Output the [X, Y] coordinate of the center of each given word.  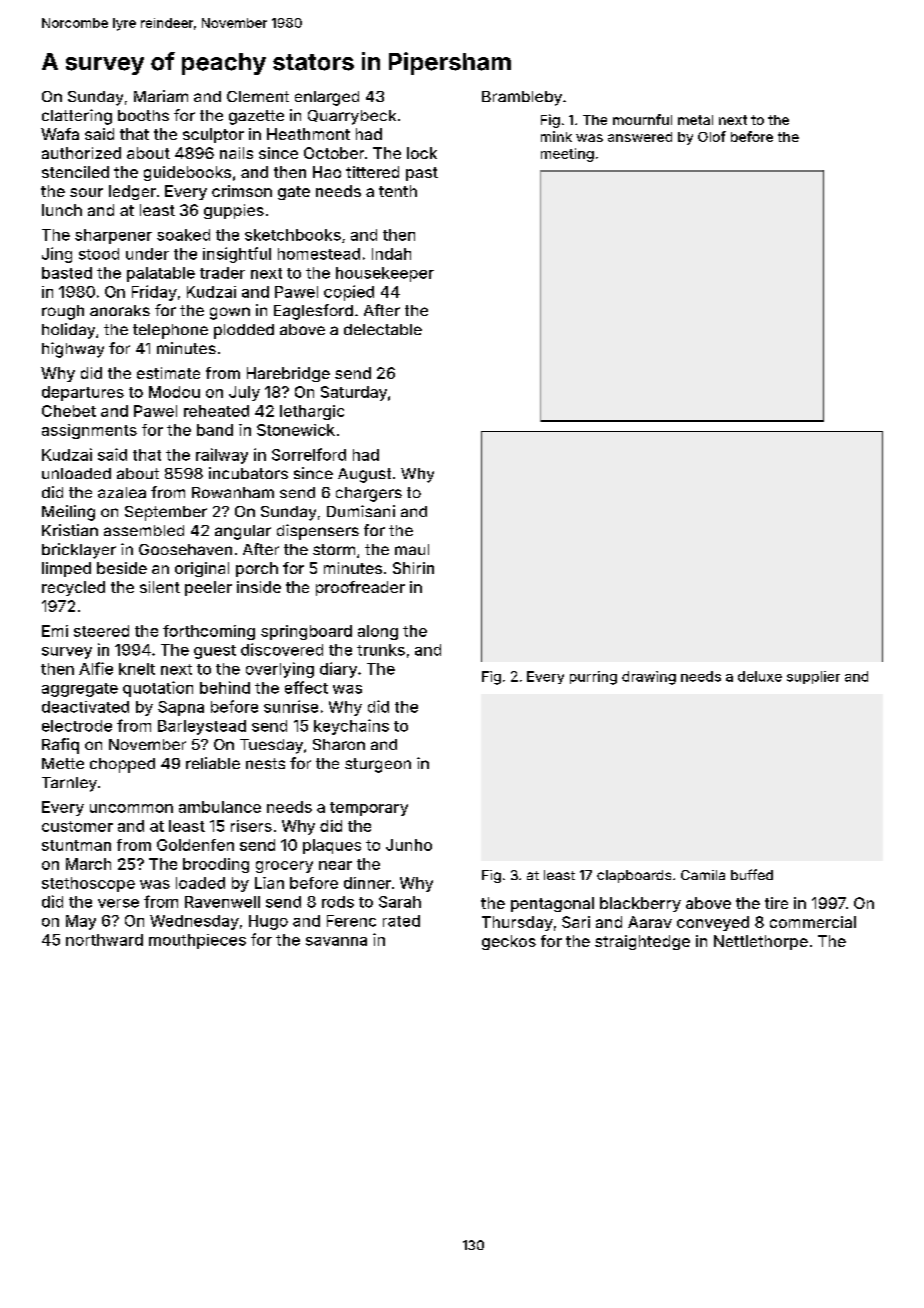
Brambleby [522, 98]
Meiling [68, 513]
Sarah [400, 902]
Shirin [413, 568]
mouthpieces [197, 941]
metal [695, 120]
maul [412, 549]
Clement [258, 96]
